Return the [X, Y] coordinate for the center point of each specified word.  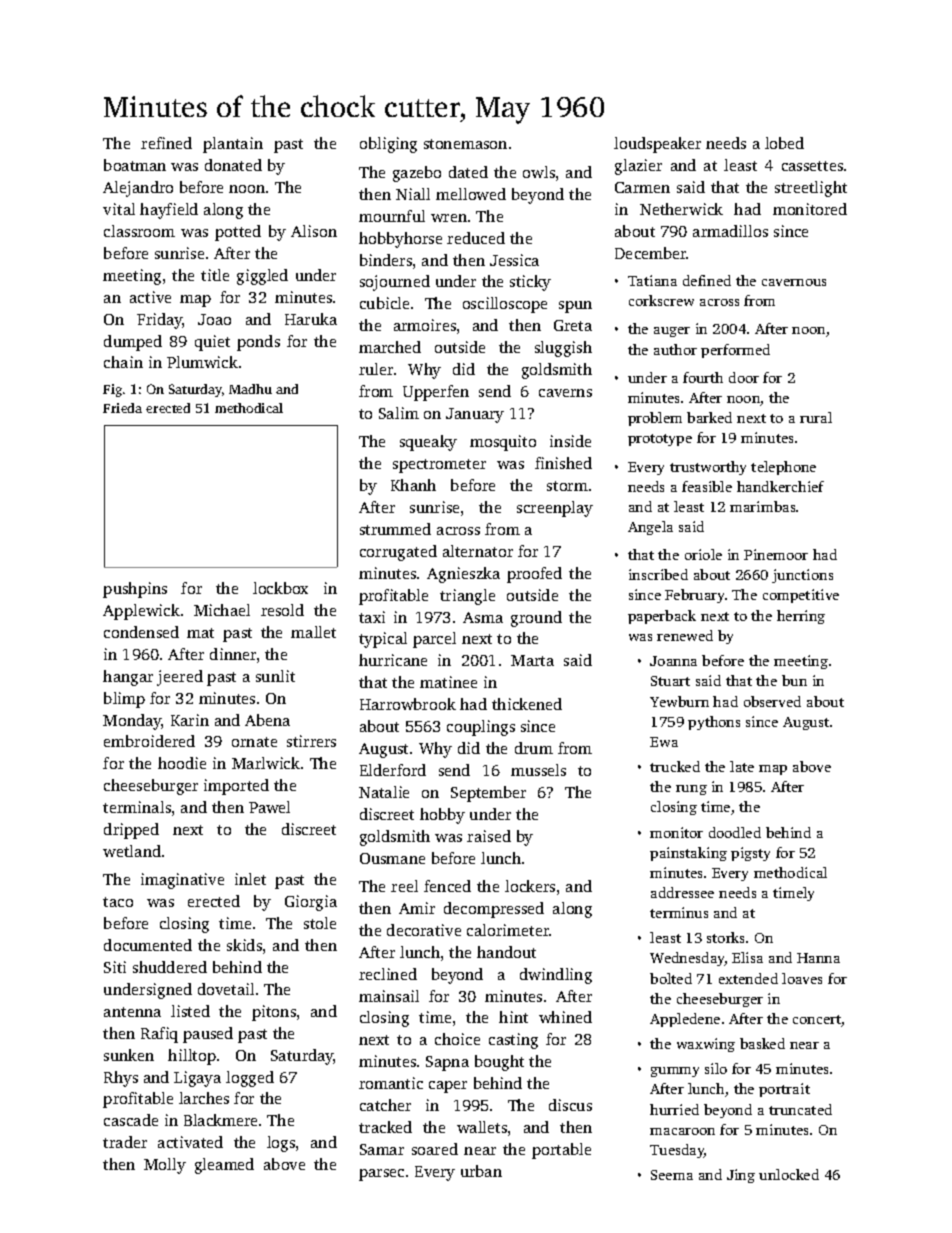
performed [735, 351]
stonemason [465, 144]
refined [166, 143]
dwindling [556, 976]
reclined [388, 974]
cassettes [812, 166]
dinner [233, 654]
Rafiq [159, 1035]
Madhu [250, 389]
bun [794, 680]
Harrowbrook [408, 704]
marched [390, 347]
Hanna [818, 958]
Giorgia [311, 903]
